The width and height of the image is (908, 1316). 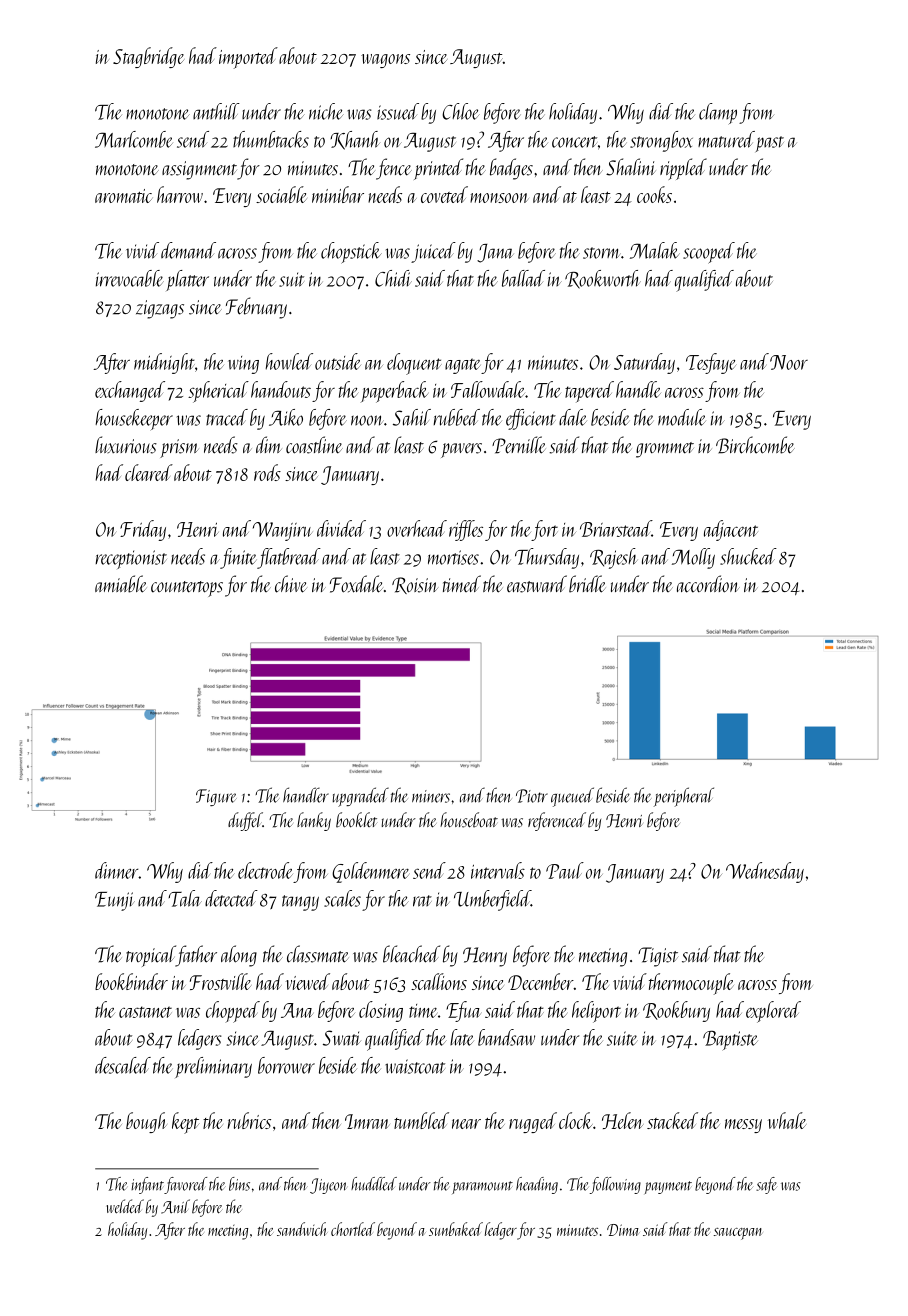 I want to click on amiable, so click(x=120, y=584).
